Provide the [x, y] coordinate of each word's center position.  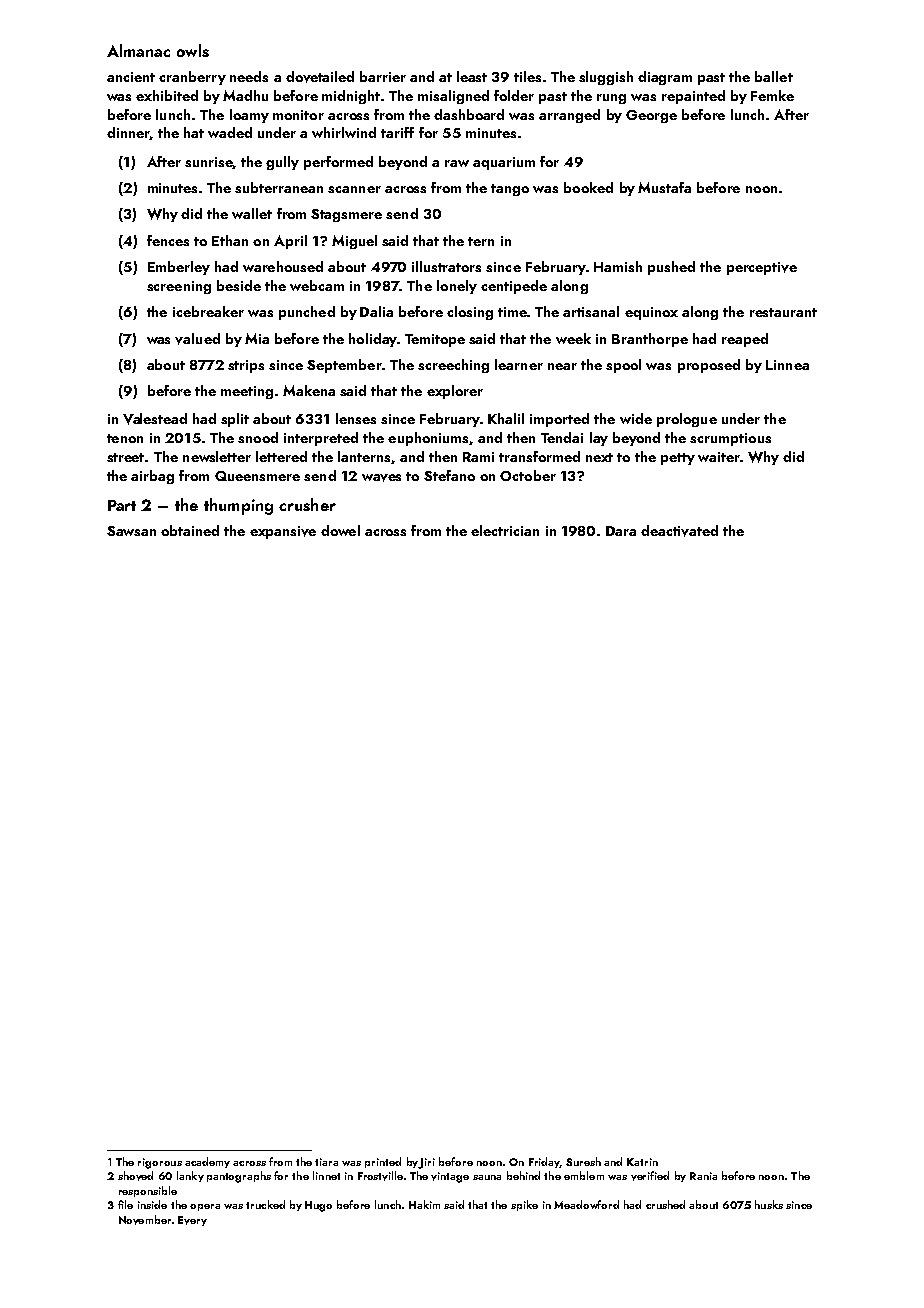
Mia [257, 338]
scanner [354, 189]
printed [383, 1162]
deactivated [679, 531]
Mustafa [664, 187]
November [145, 1220]
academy [207, 1162]
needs [249, 76]
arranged [569, 116]
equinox [651, 313]
